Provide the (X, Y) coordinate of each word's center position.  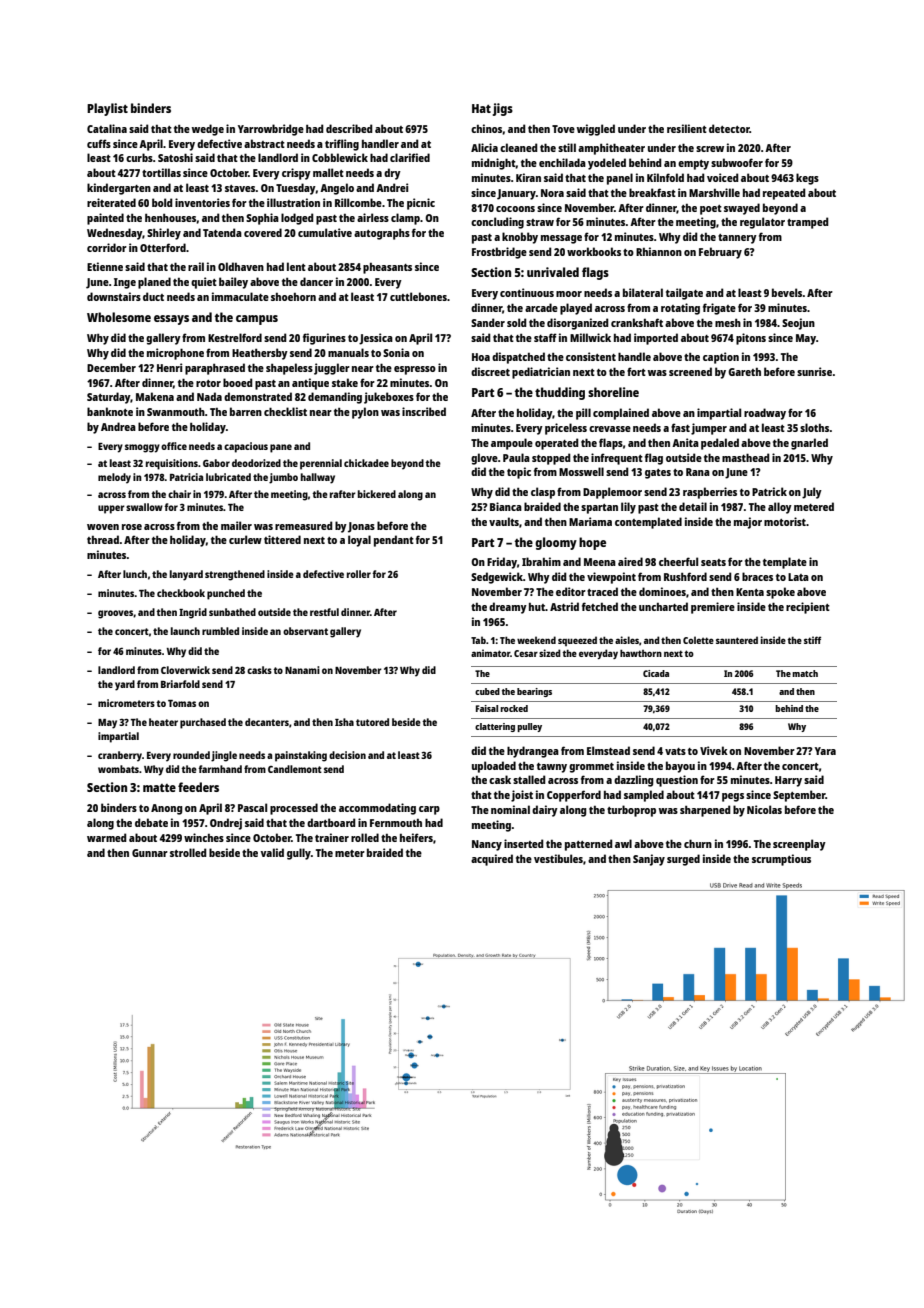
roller (359, 574)
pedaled (720, 444)
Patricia (186, 477)
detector (729, 128)
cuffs (99, 143)
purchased (203, 723)
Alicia (484, 147)
